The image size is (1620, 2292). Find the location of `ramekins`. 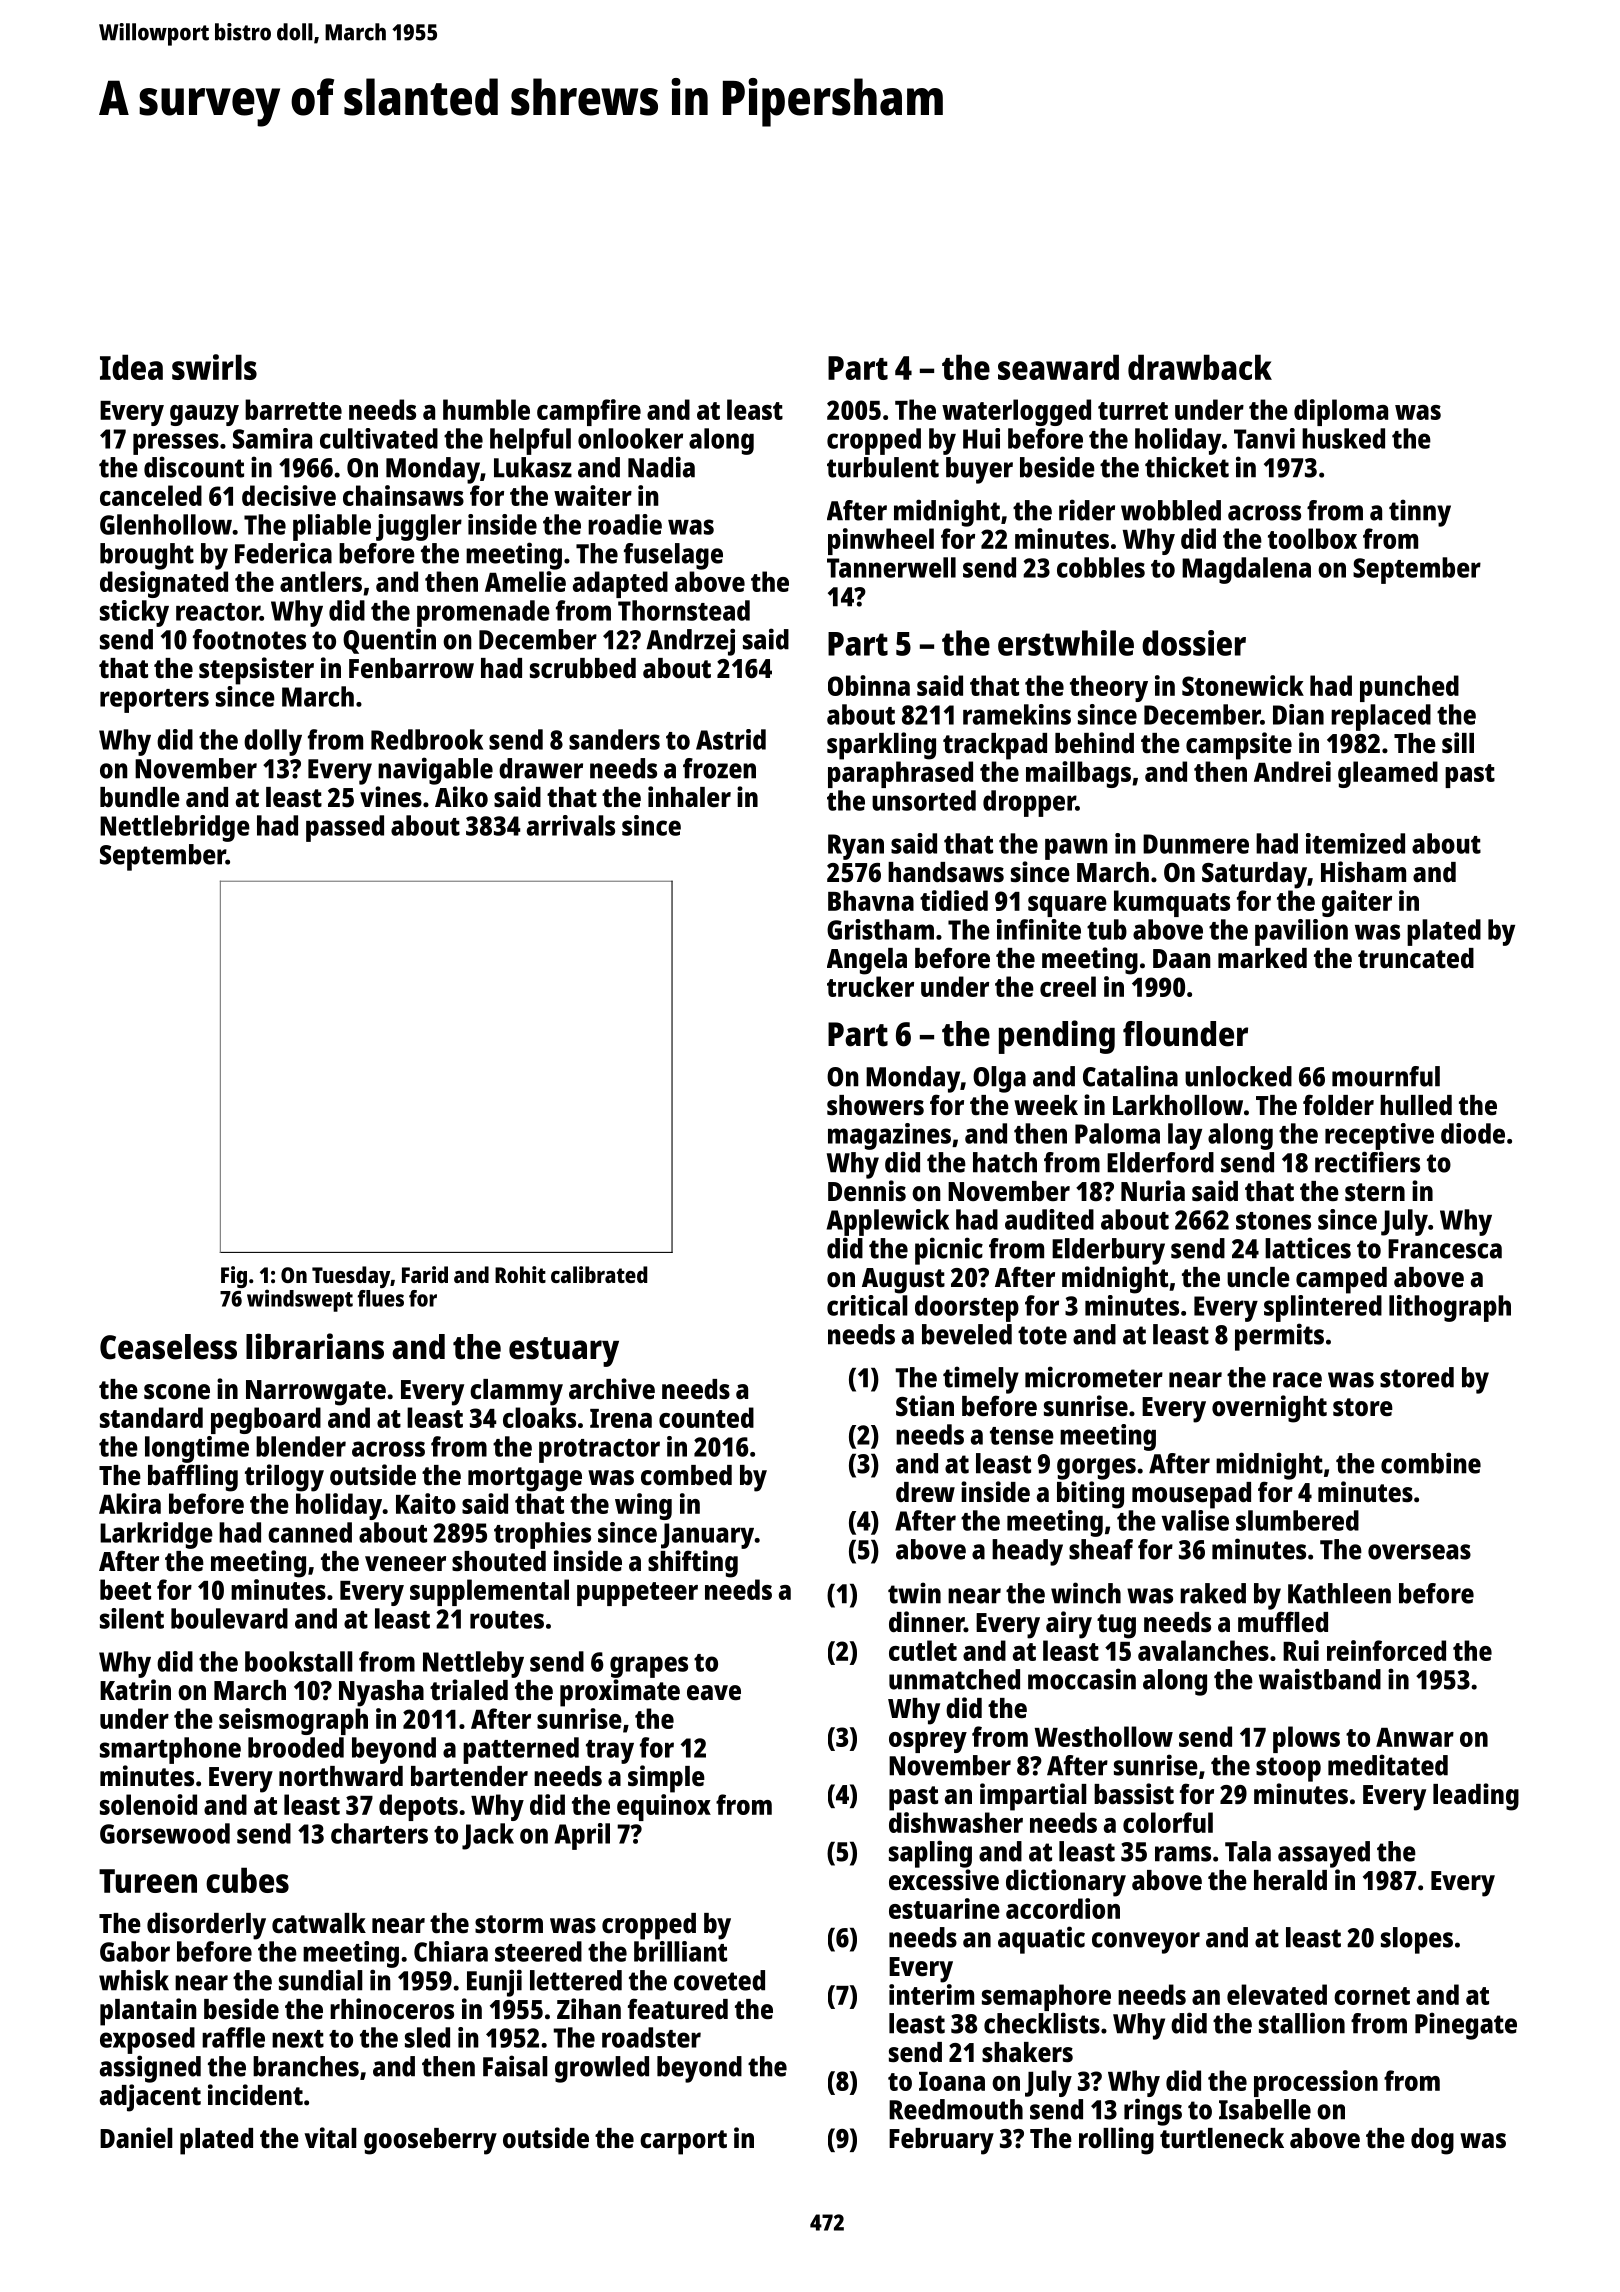

ramekins is located at coordinates (1017, 714).
